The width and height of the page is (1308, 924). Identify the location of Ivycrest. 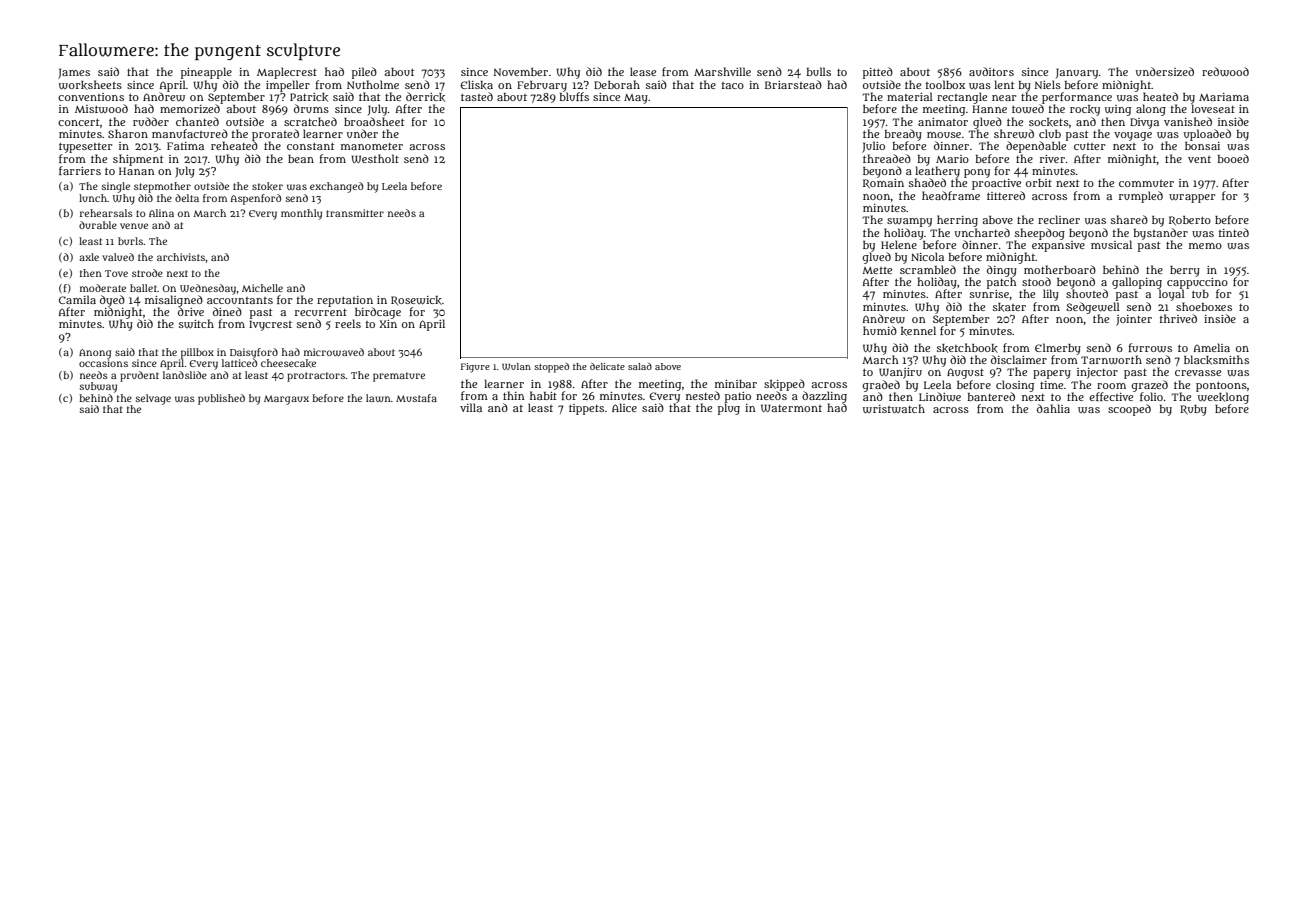
(270, 325).
